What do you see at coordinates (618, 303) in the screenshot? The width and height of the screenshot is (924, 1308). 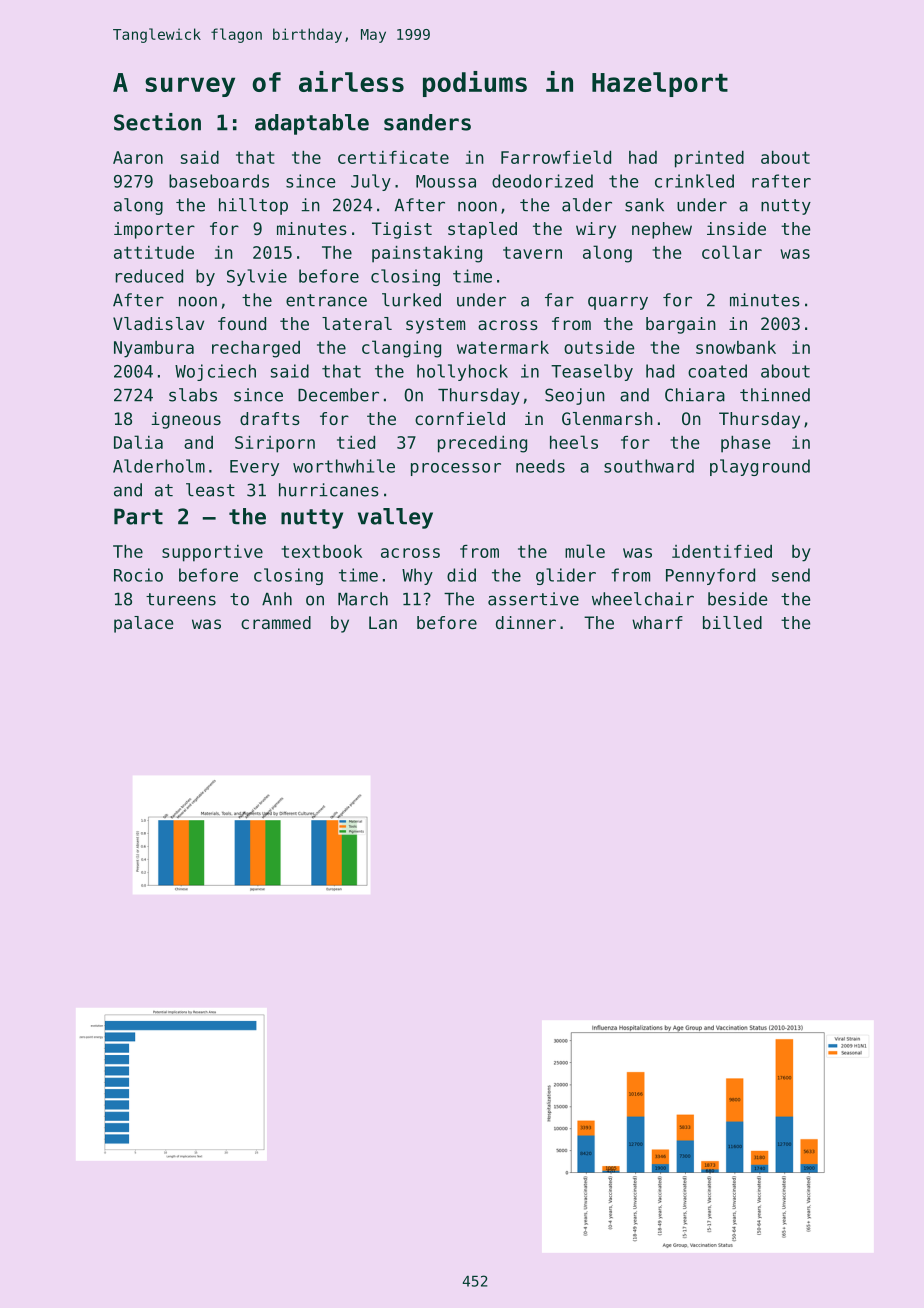 I see `quarry` at bounding box center [618, 303].
